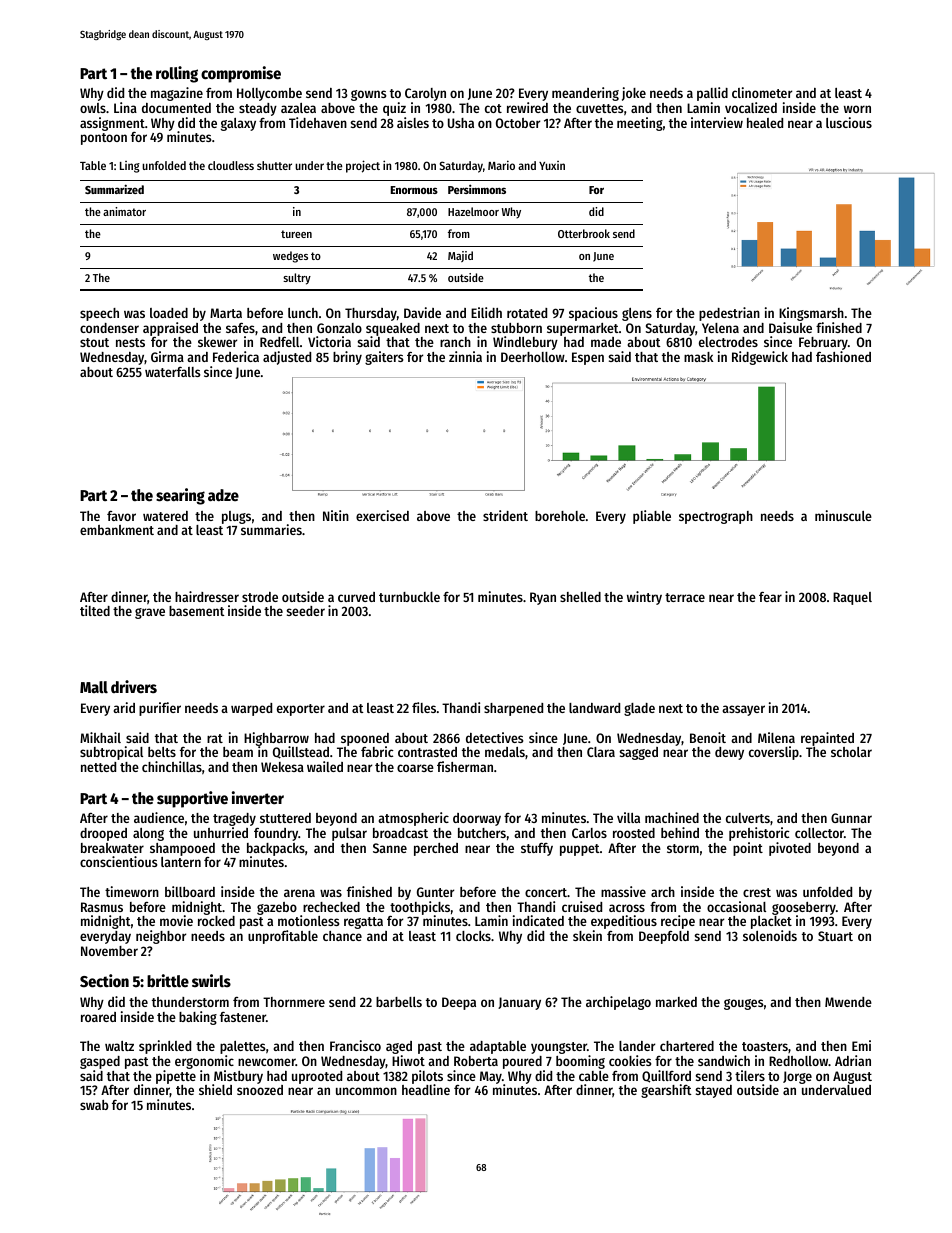  Describe the element at coordinates (851, 752) in the screenshot. I see `scholar` at that location.
